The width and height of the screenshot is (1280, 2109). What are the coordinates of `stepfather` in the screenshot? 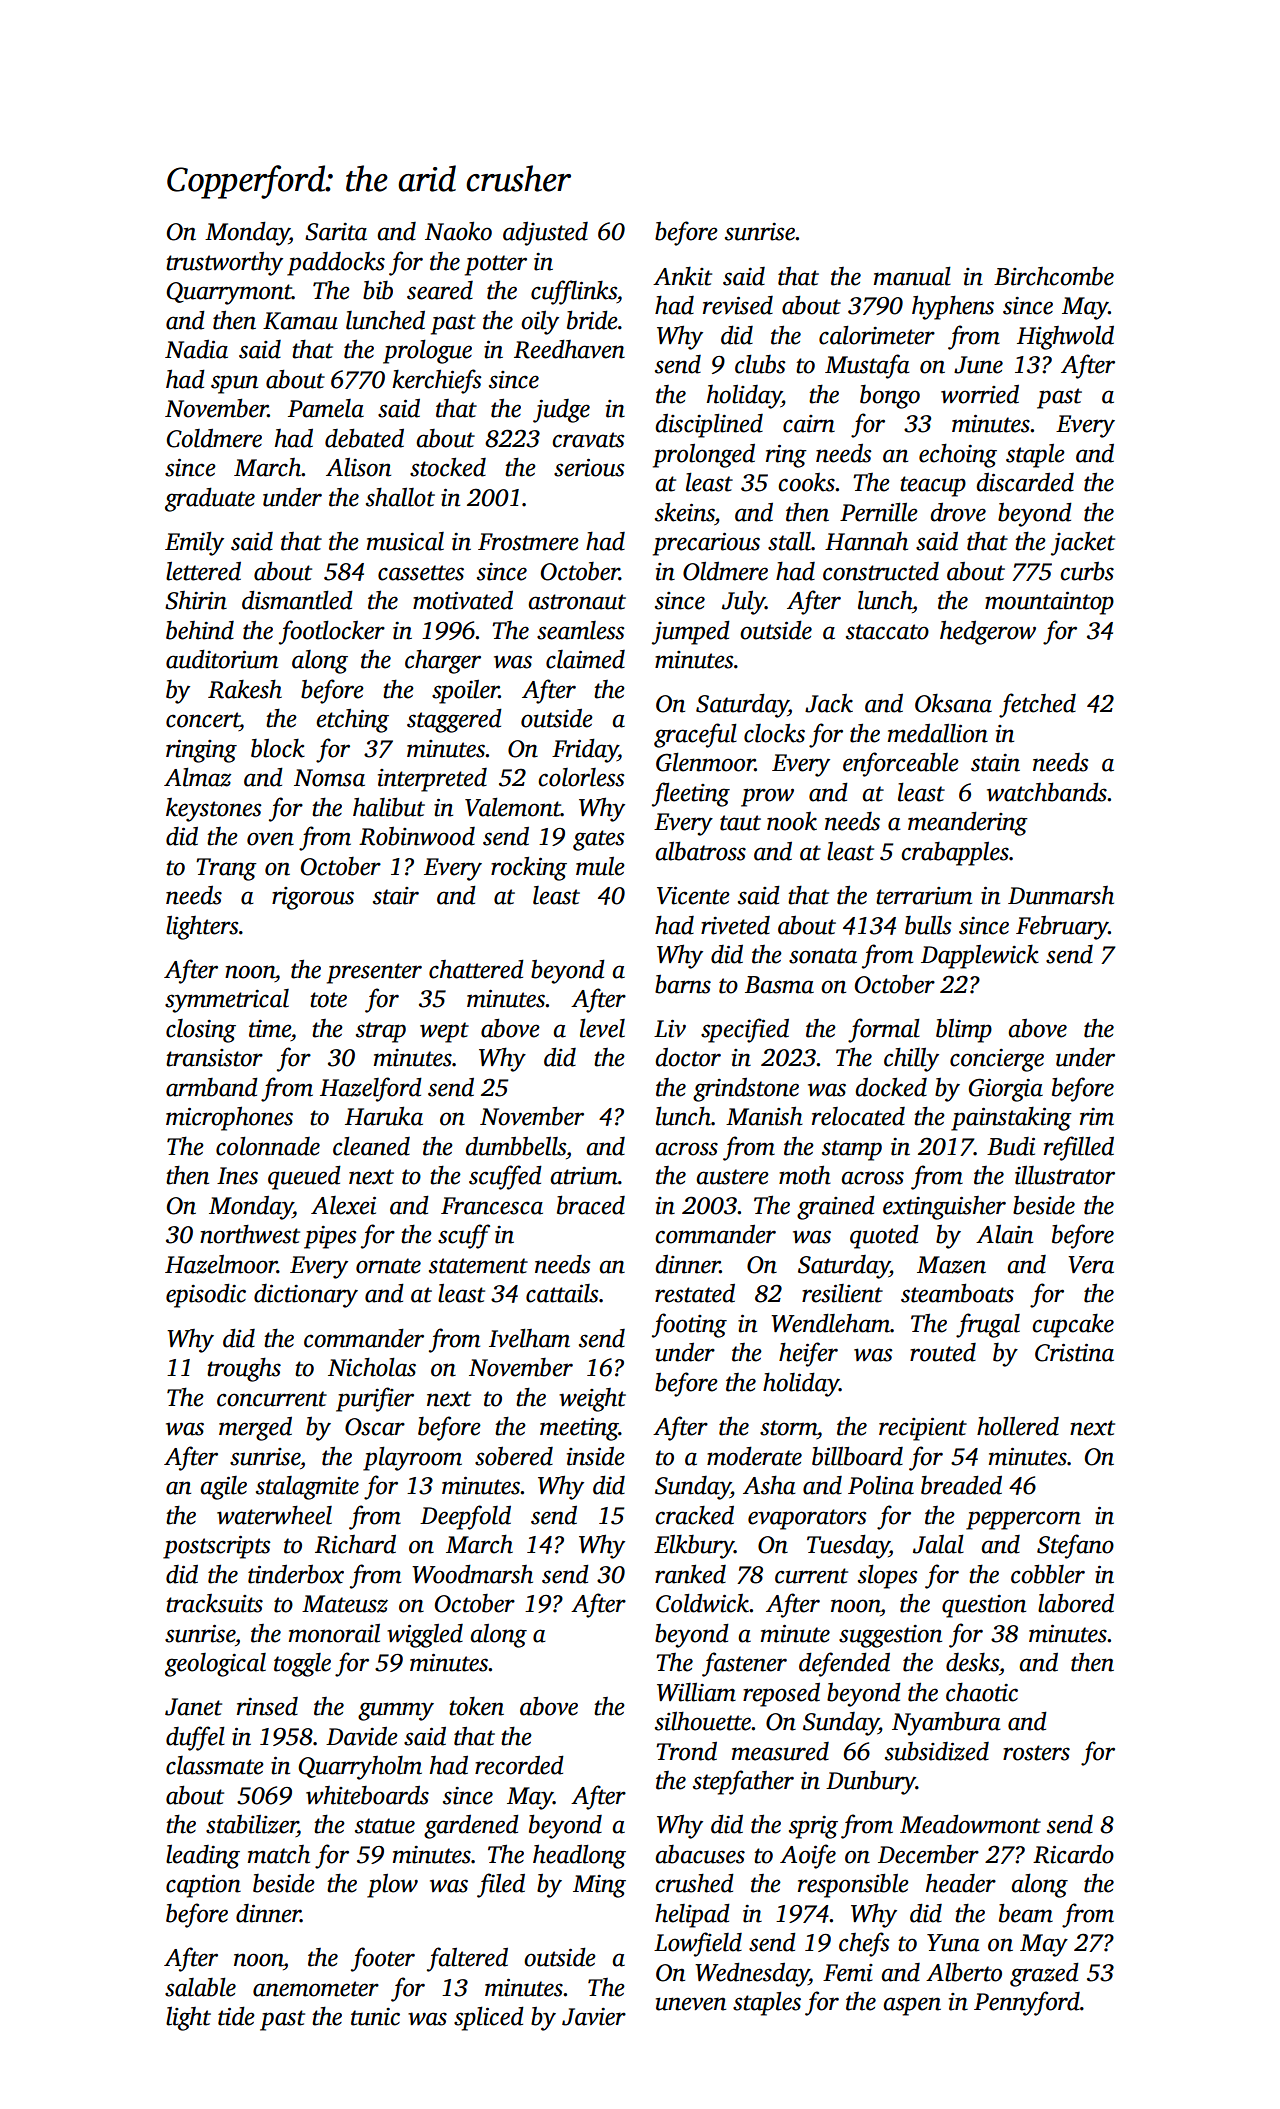 It's located at (743, 1782).
